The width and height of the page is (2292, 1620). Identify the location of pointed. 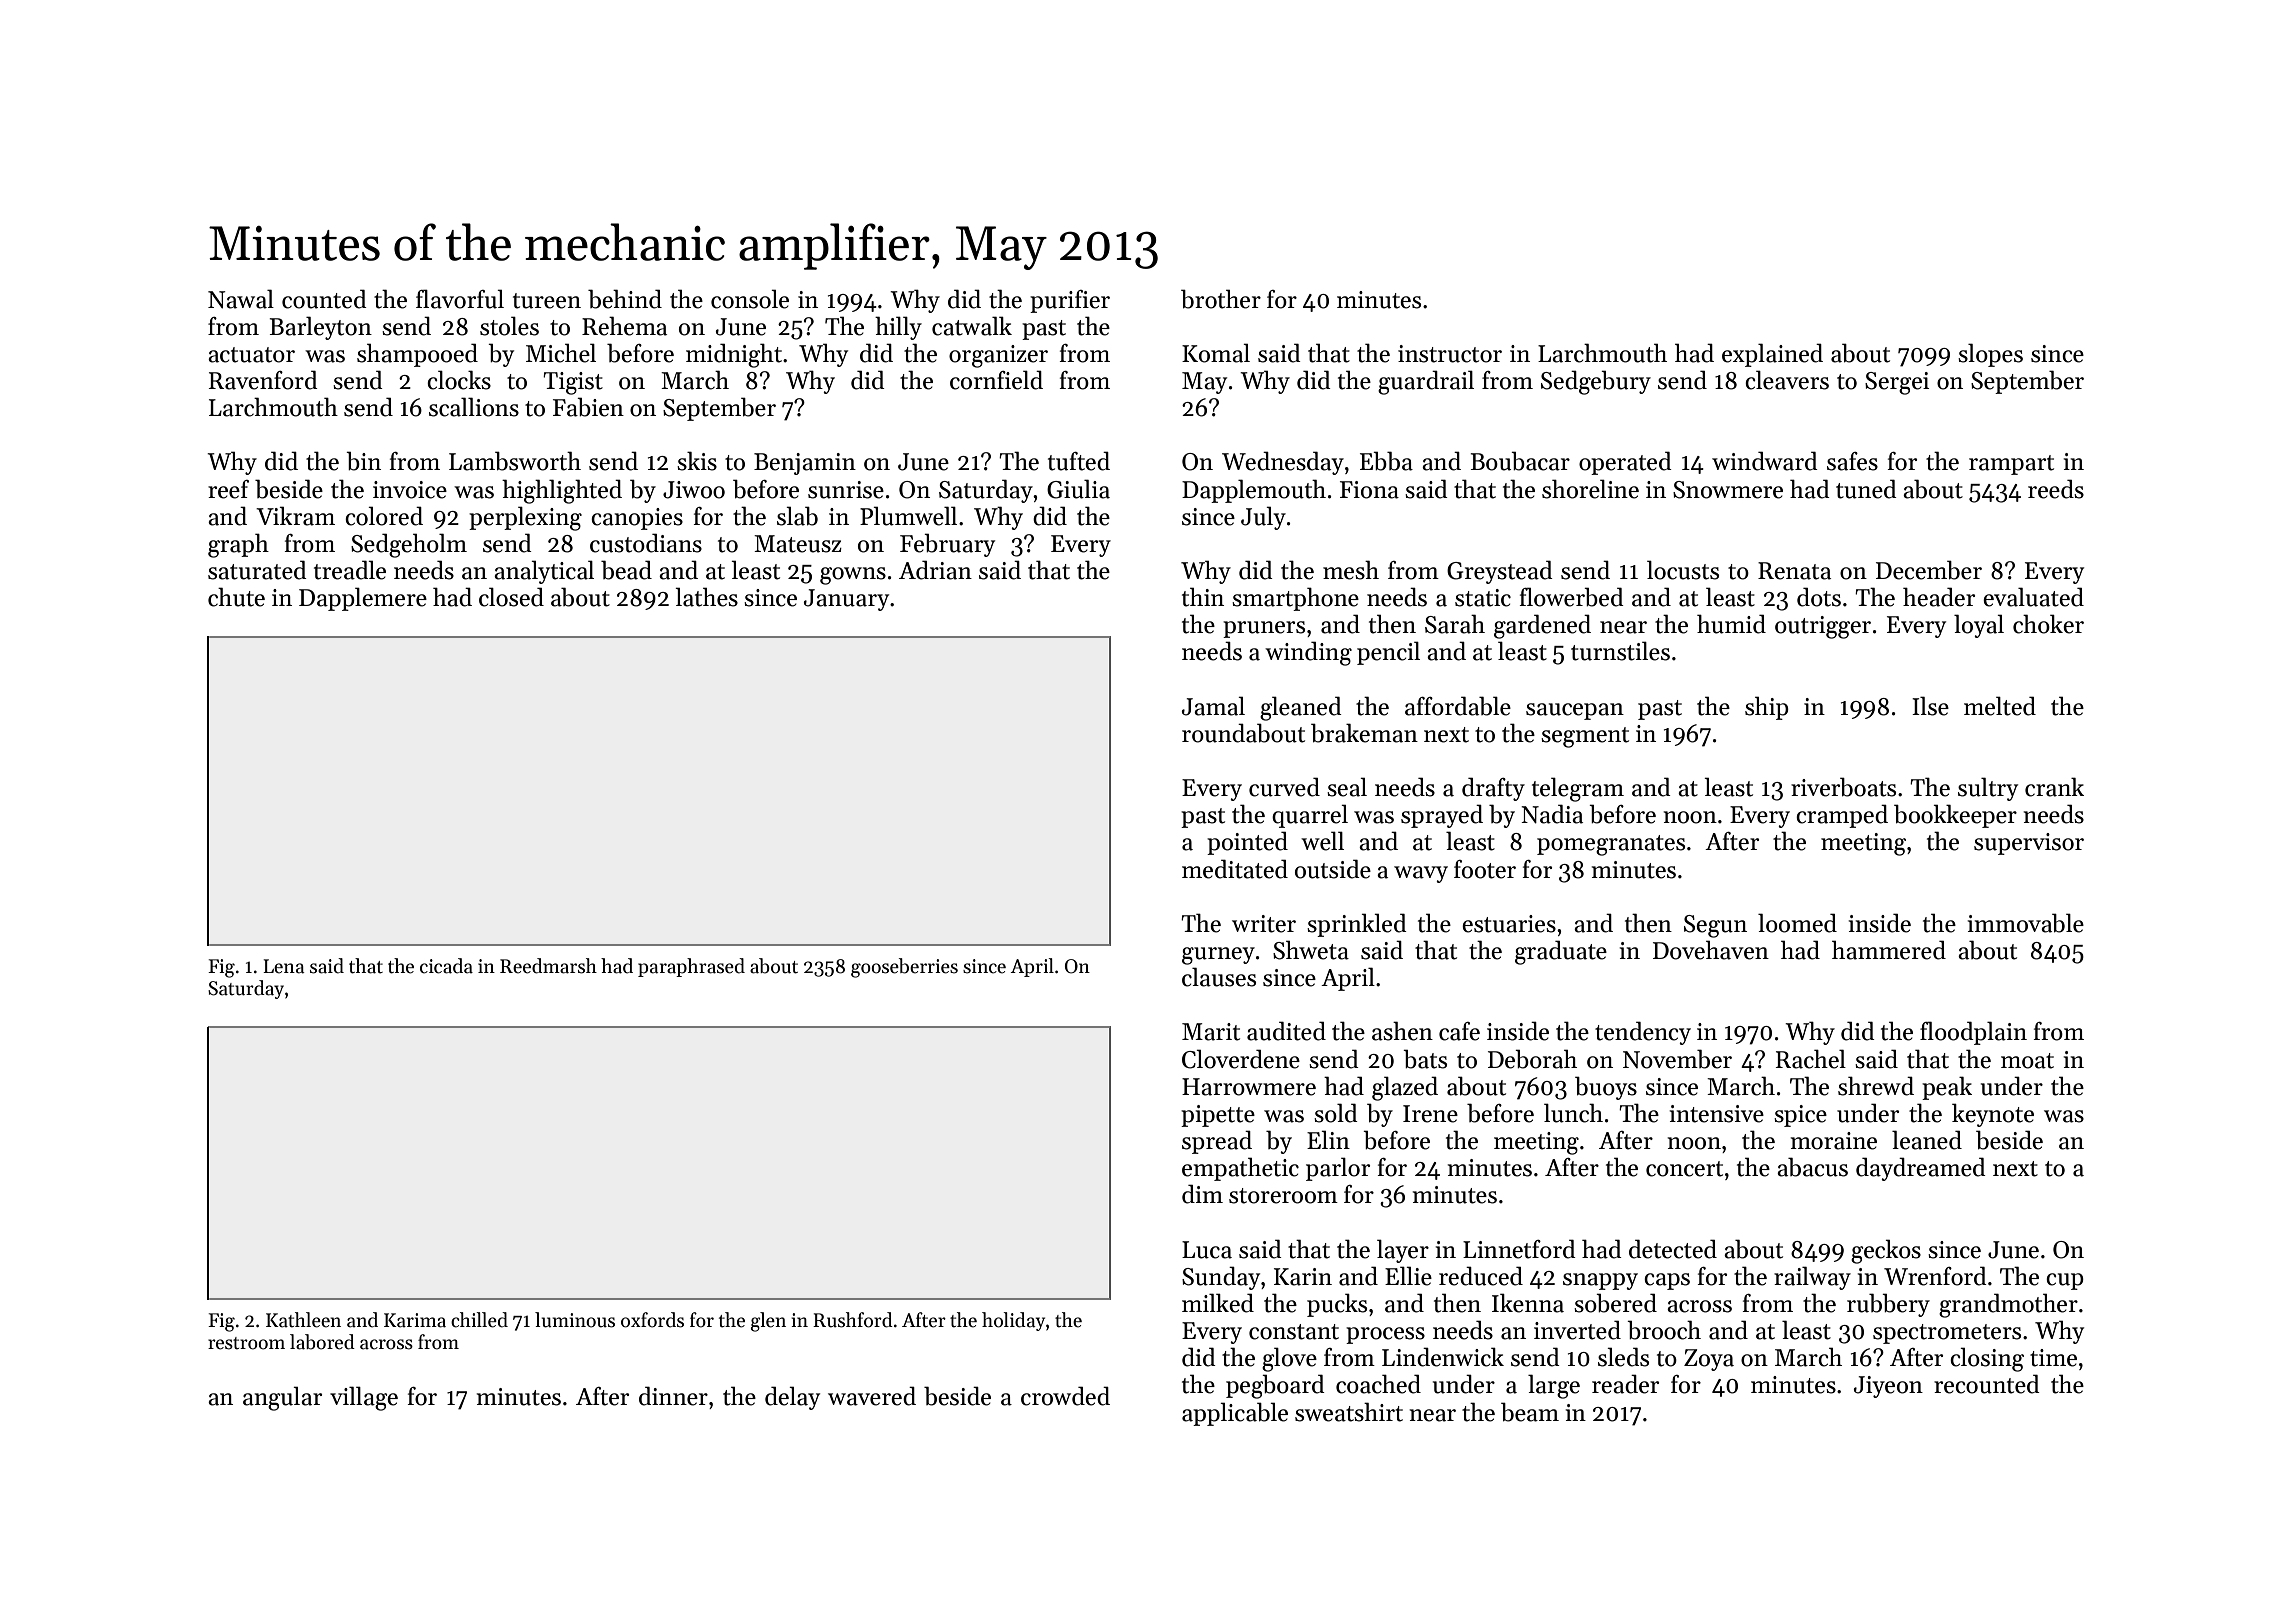
(1247, 843).
